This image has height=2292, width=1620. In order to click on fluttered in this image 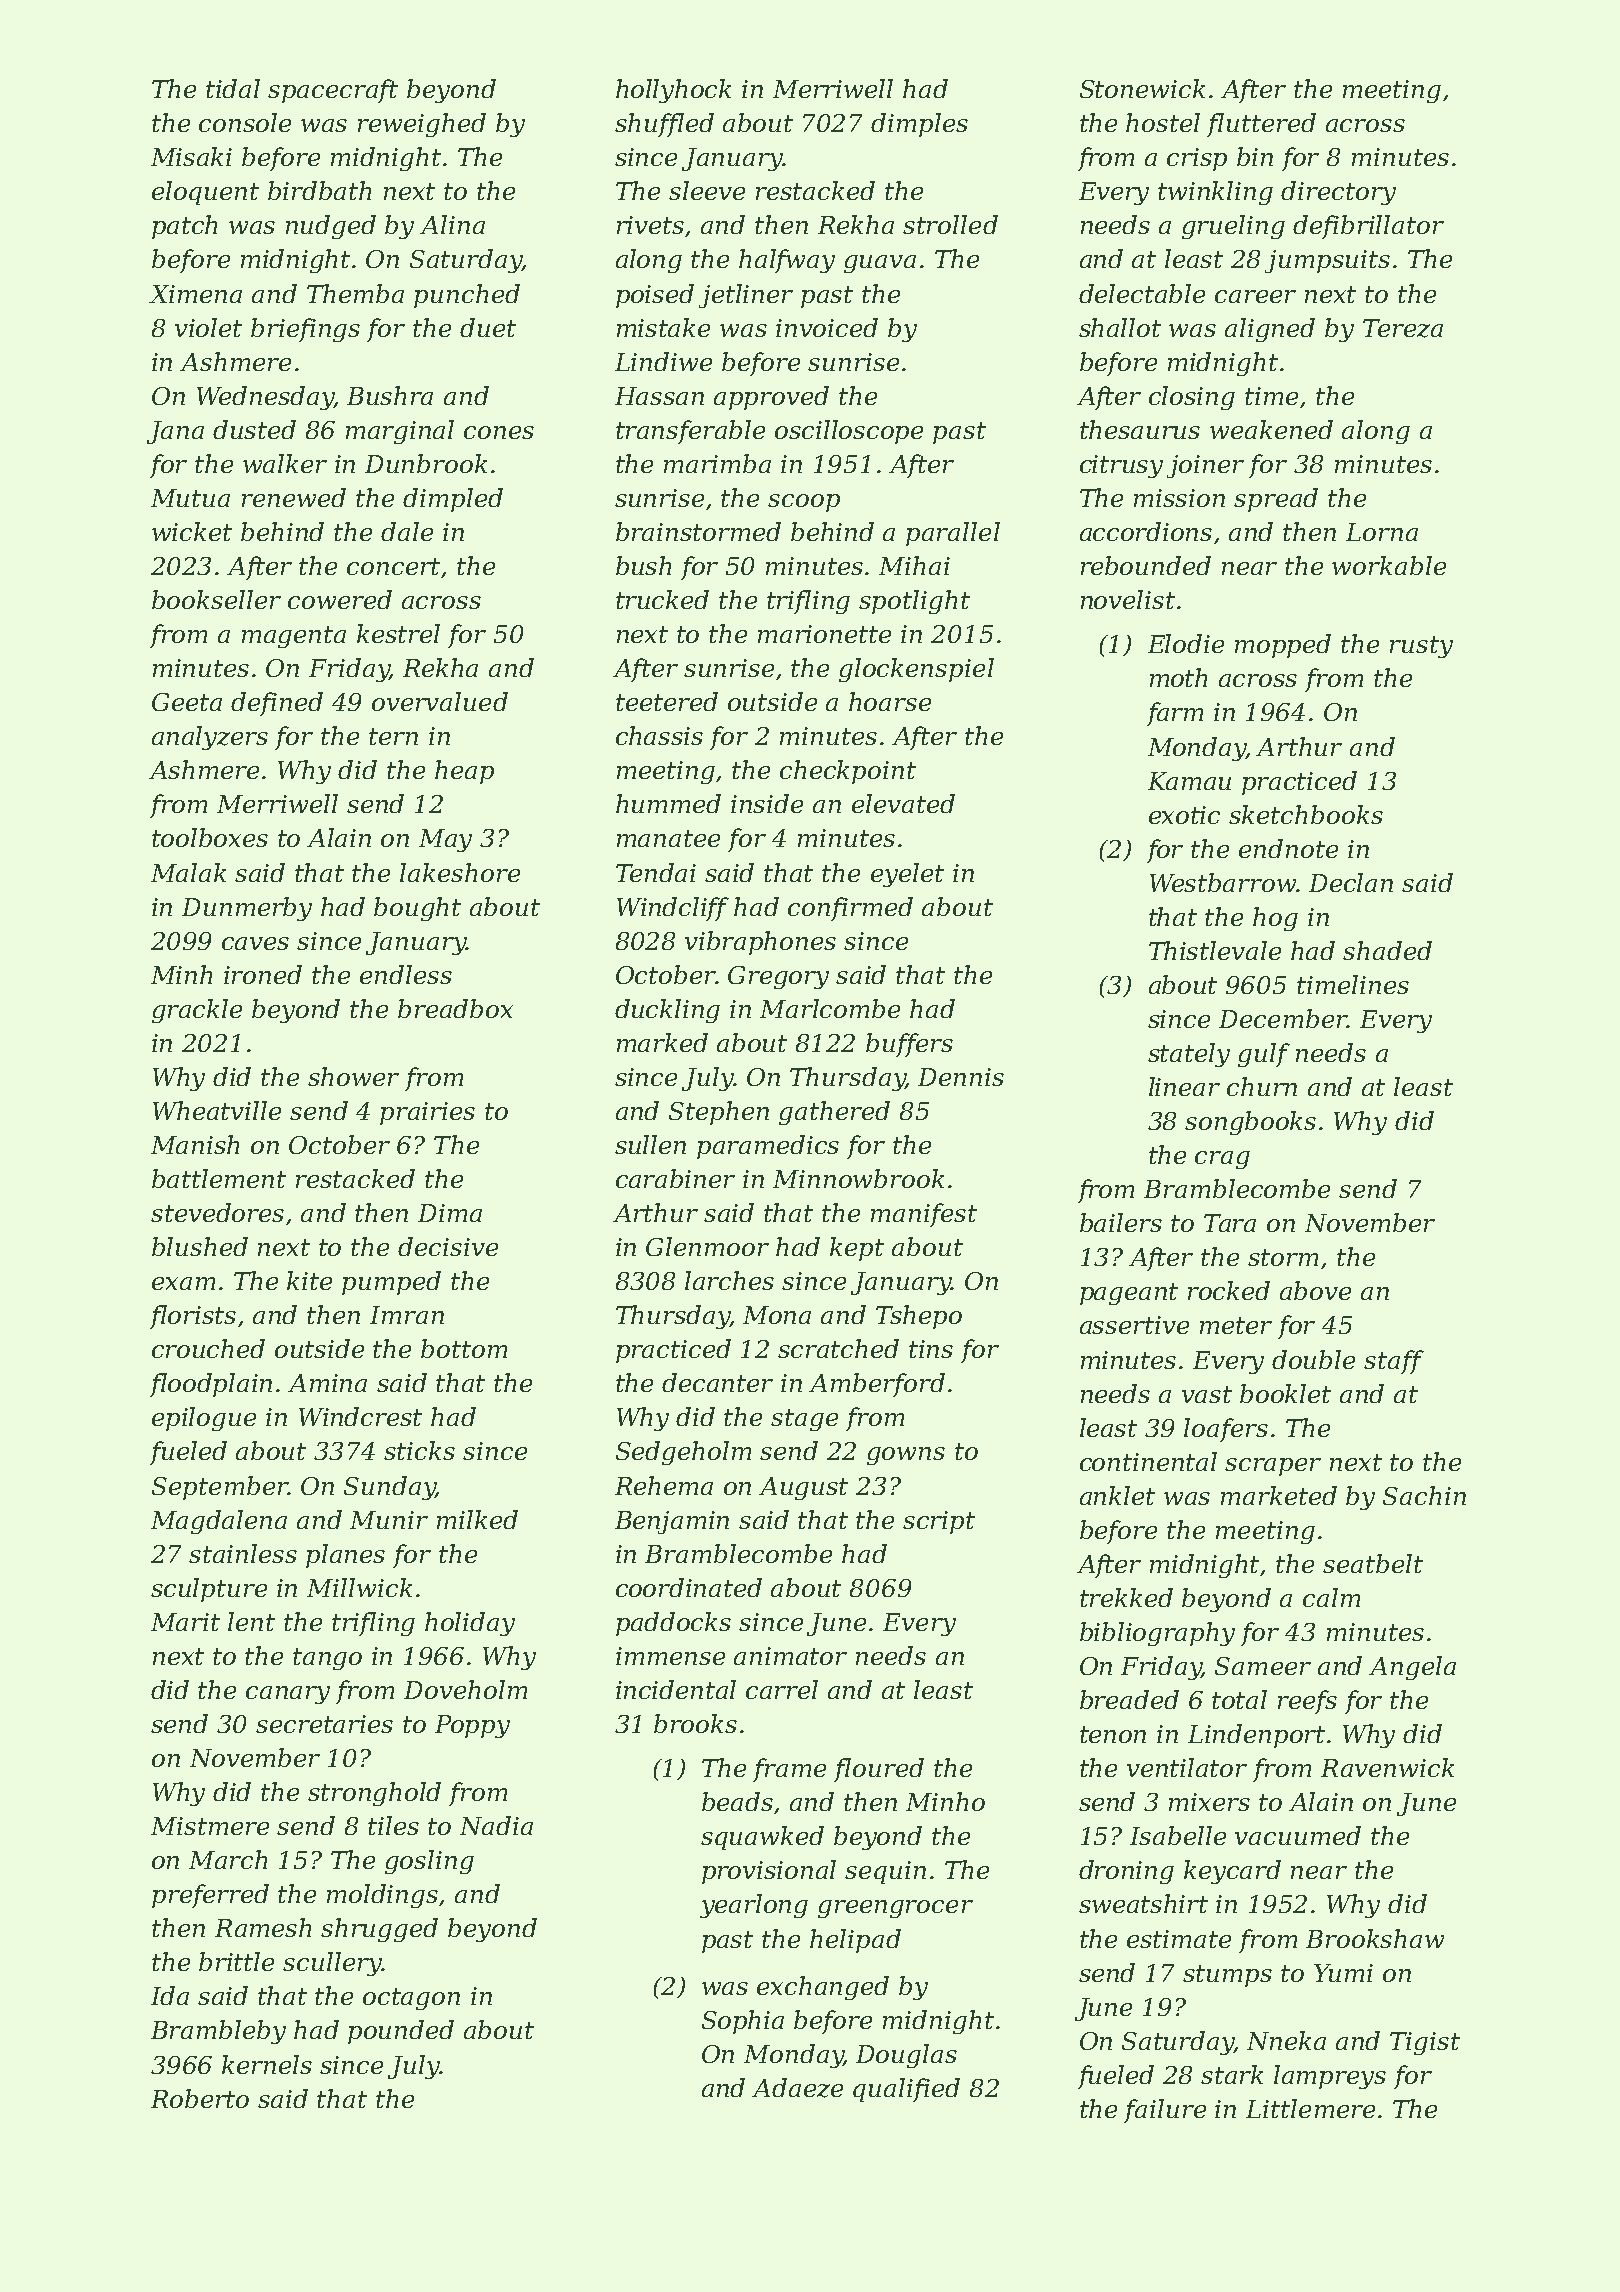, I will do `click(1261, 125)`.
